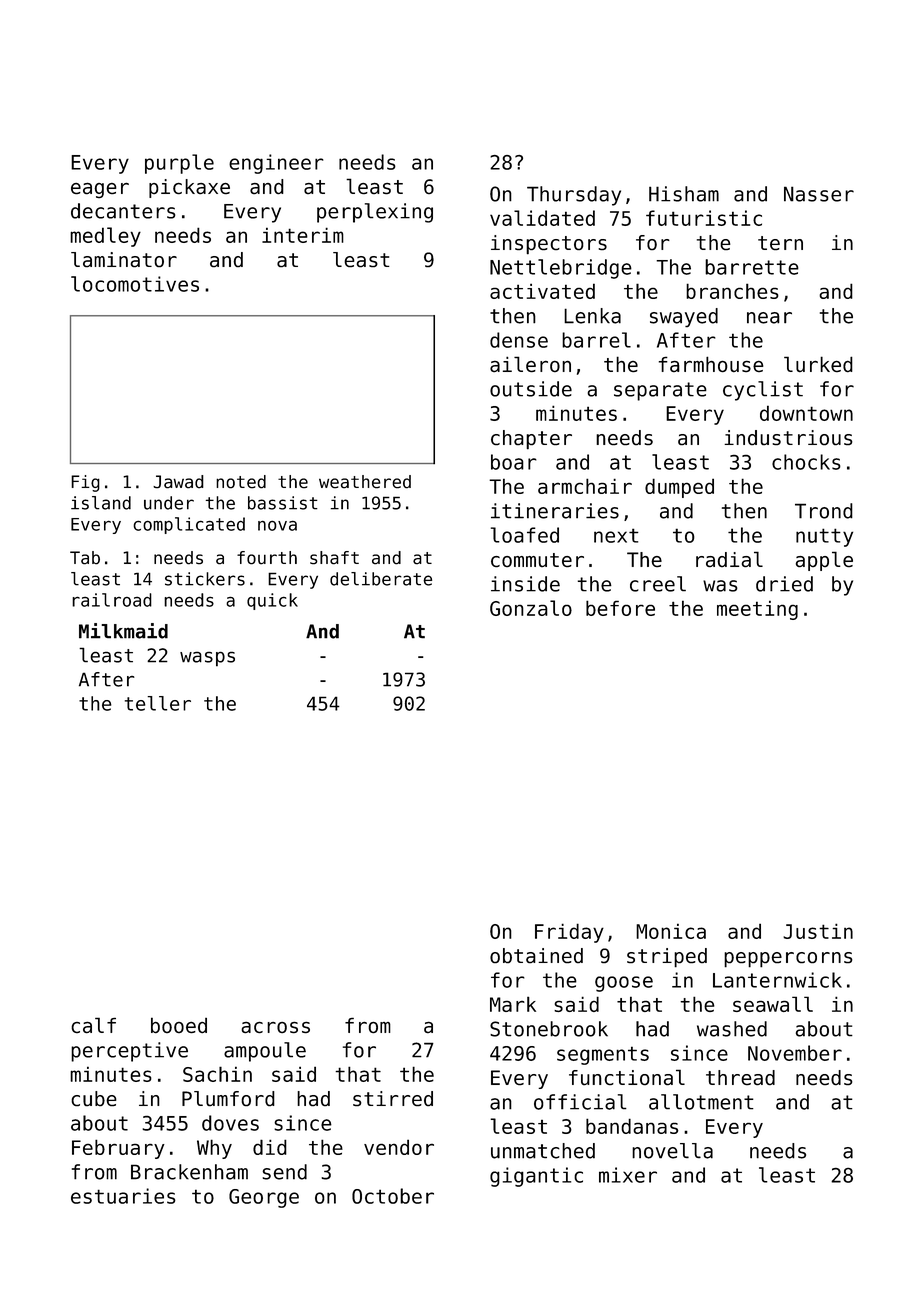  What do you see at coordinates (135, 284) in the document?
I see `locomotives` at bounding box center [135, 284].
